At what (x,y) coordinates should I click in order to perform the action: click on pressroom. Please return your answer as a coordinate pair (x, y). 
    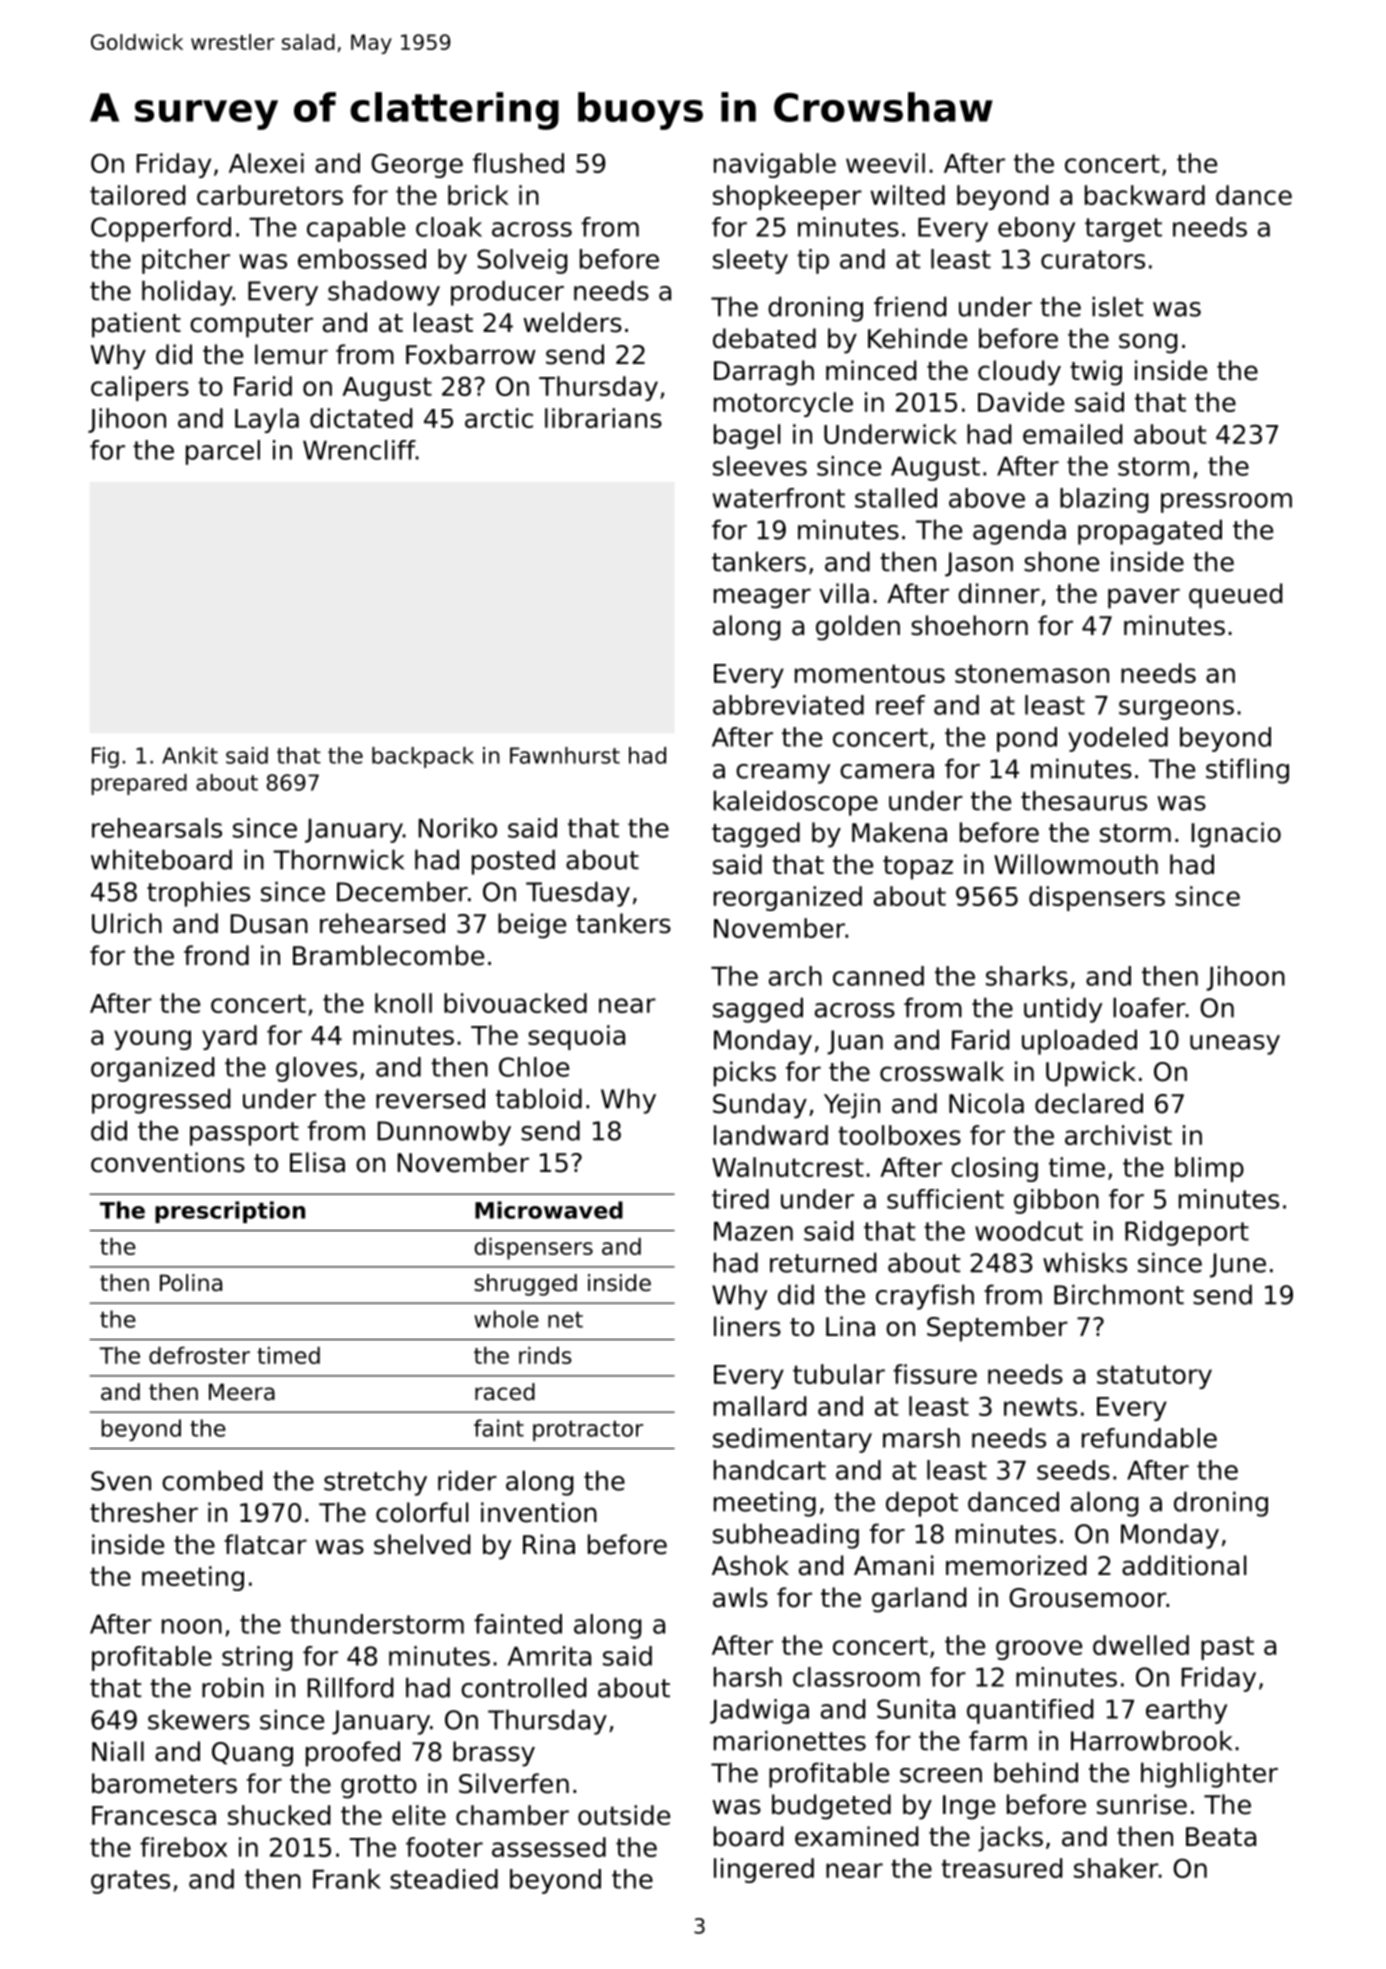
    Looking at the image, I should click on (1226, 503).
